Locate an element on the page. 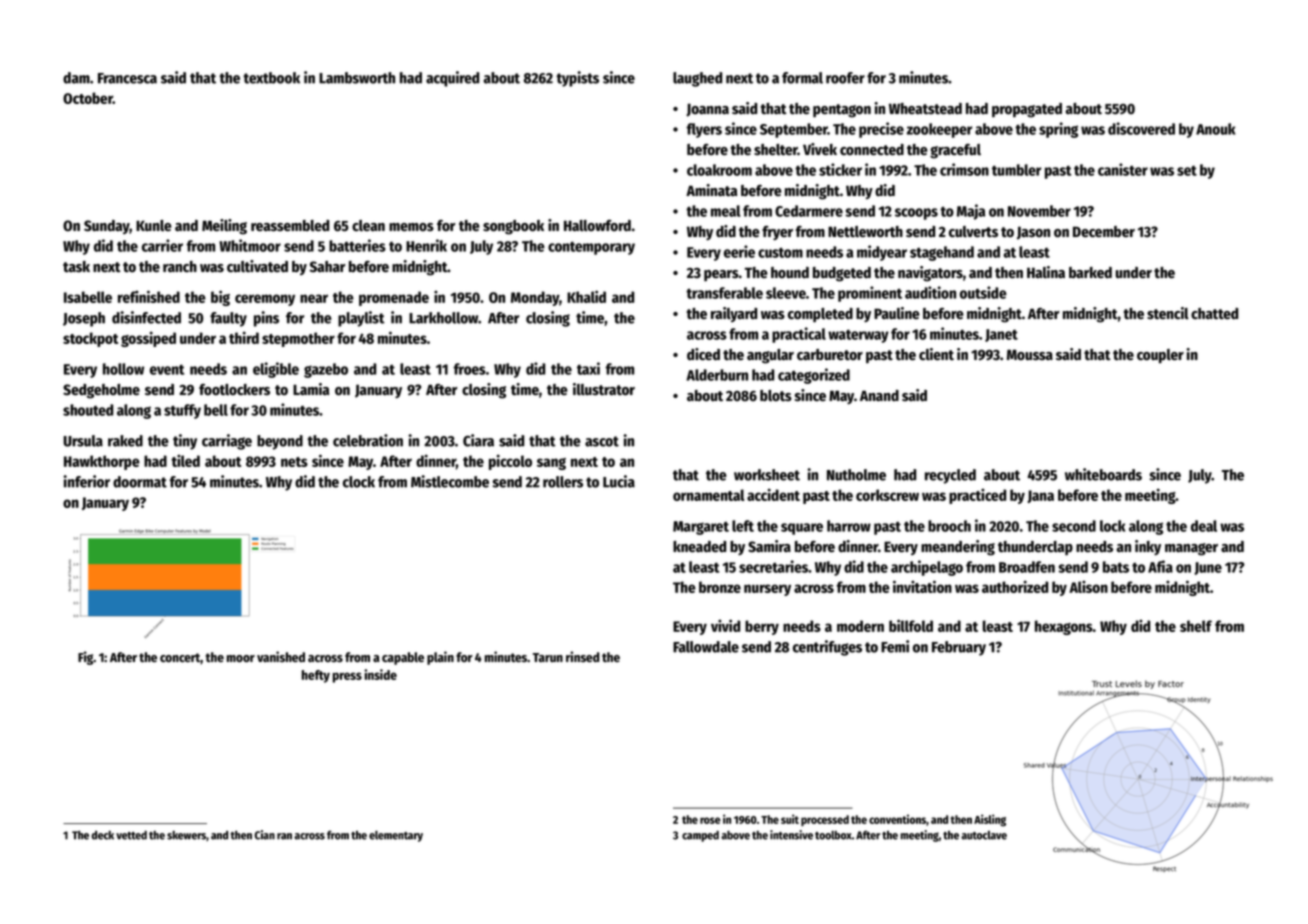  skewers is located at coordinates (186, 835).
